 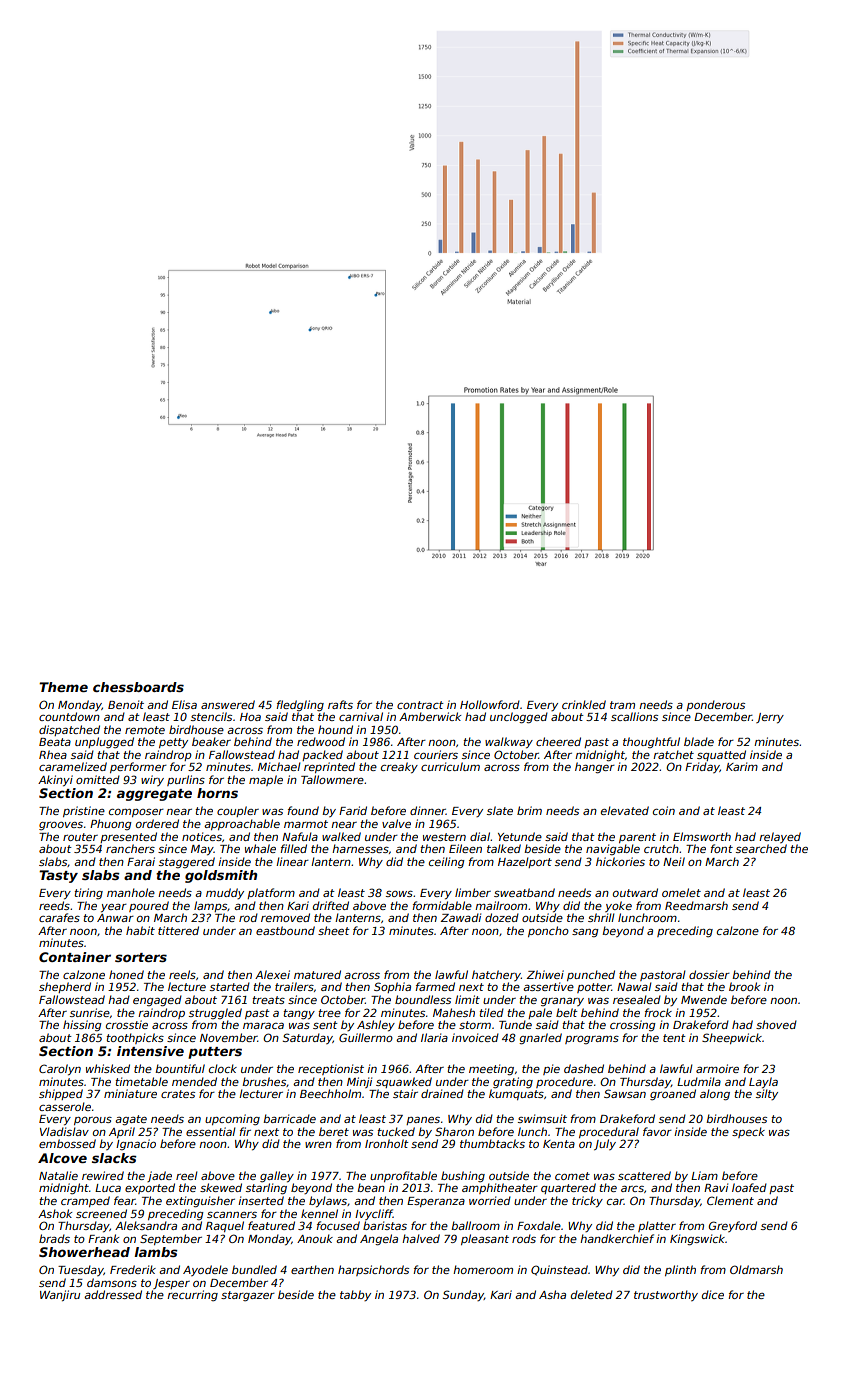 What do you see at coordinates (770, 718) in the screenshot?
I see `Jerry` at bounding box center [770, 718].
